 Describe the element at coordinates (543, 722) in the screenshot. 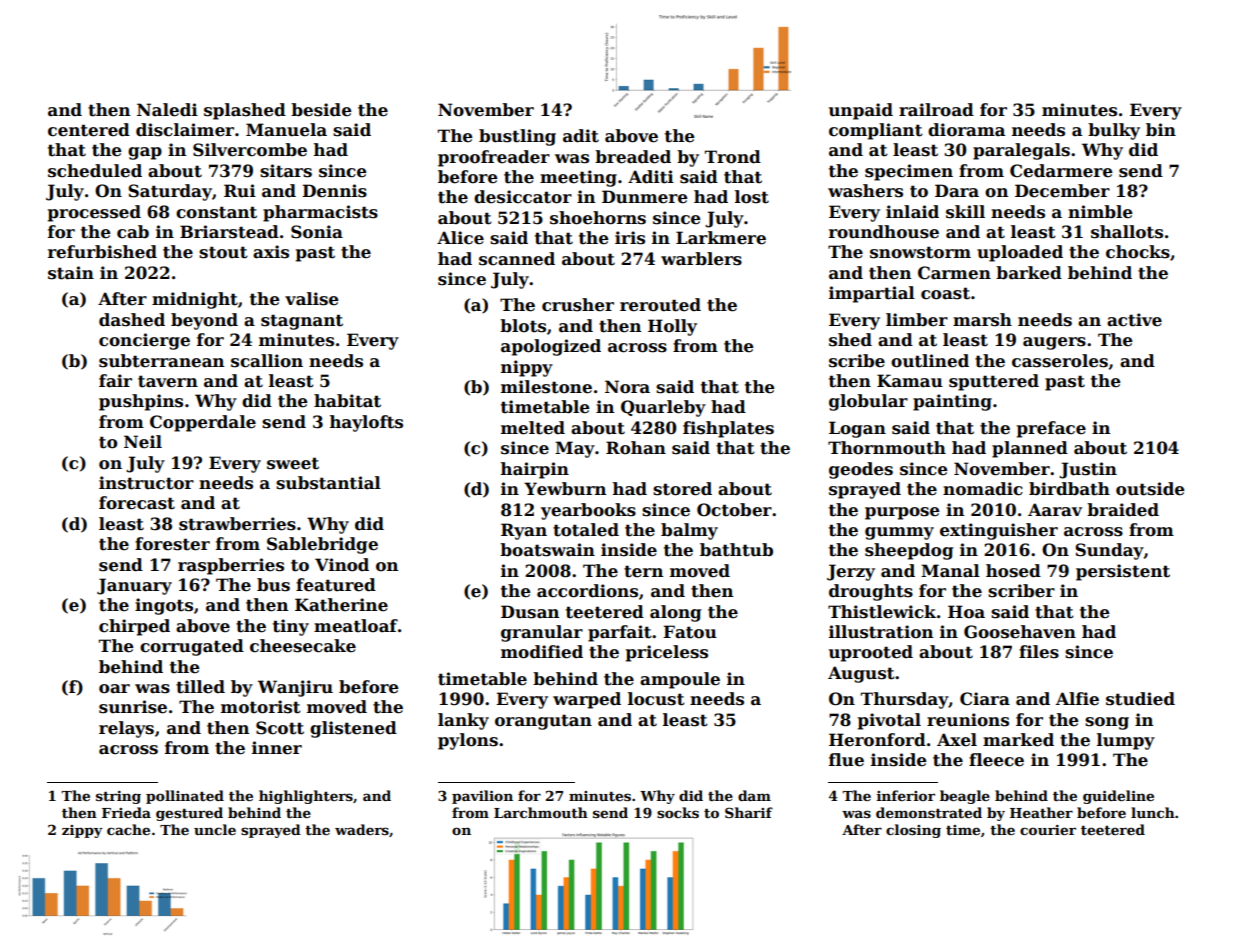

I see `orangutan` at that location.
